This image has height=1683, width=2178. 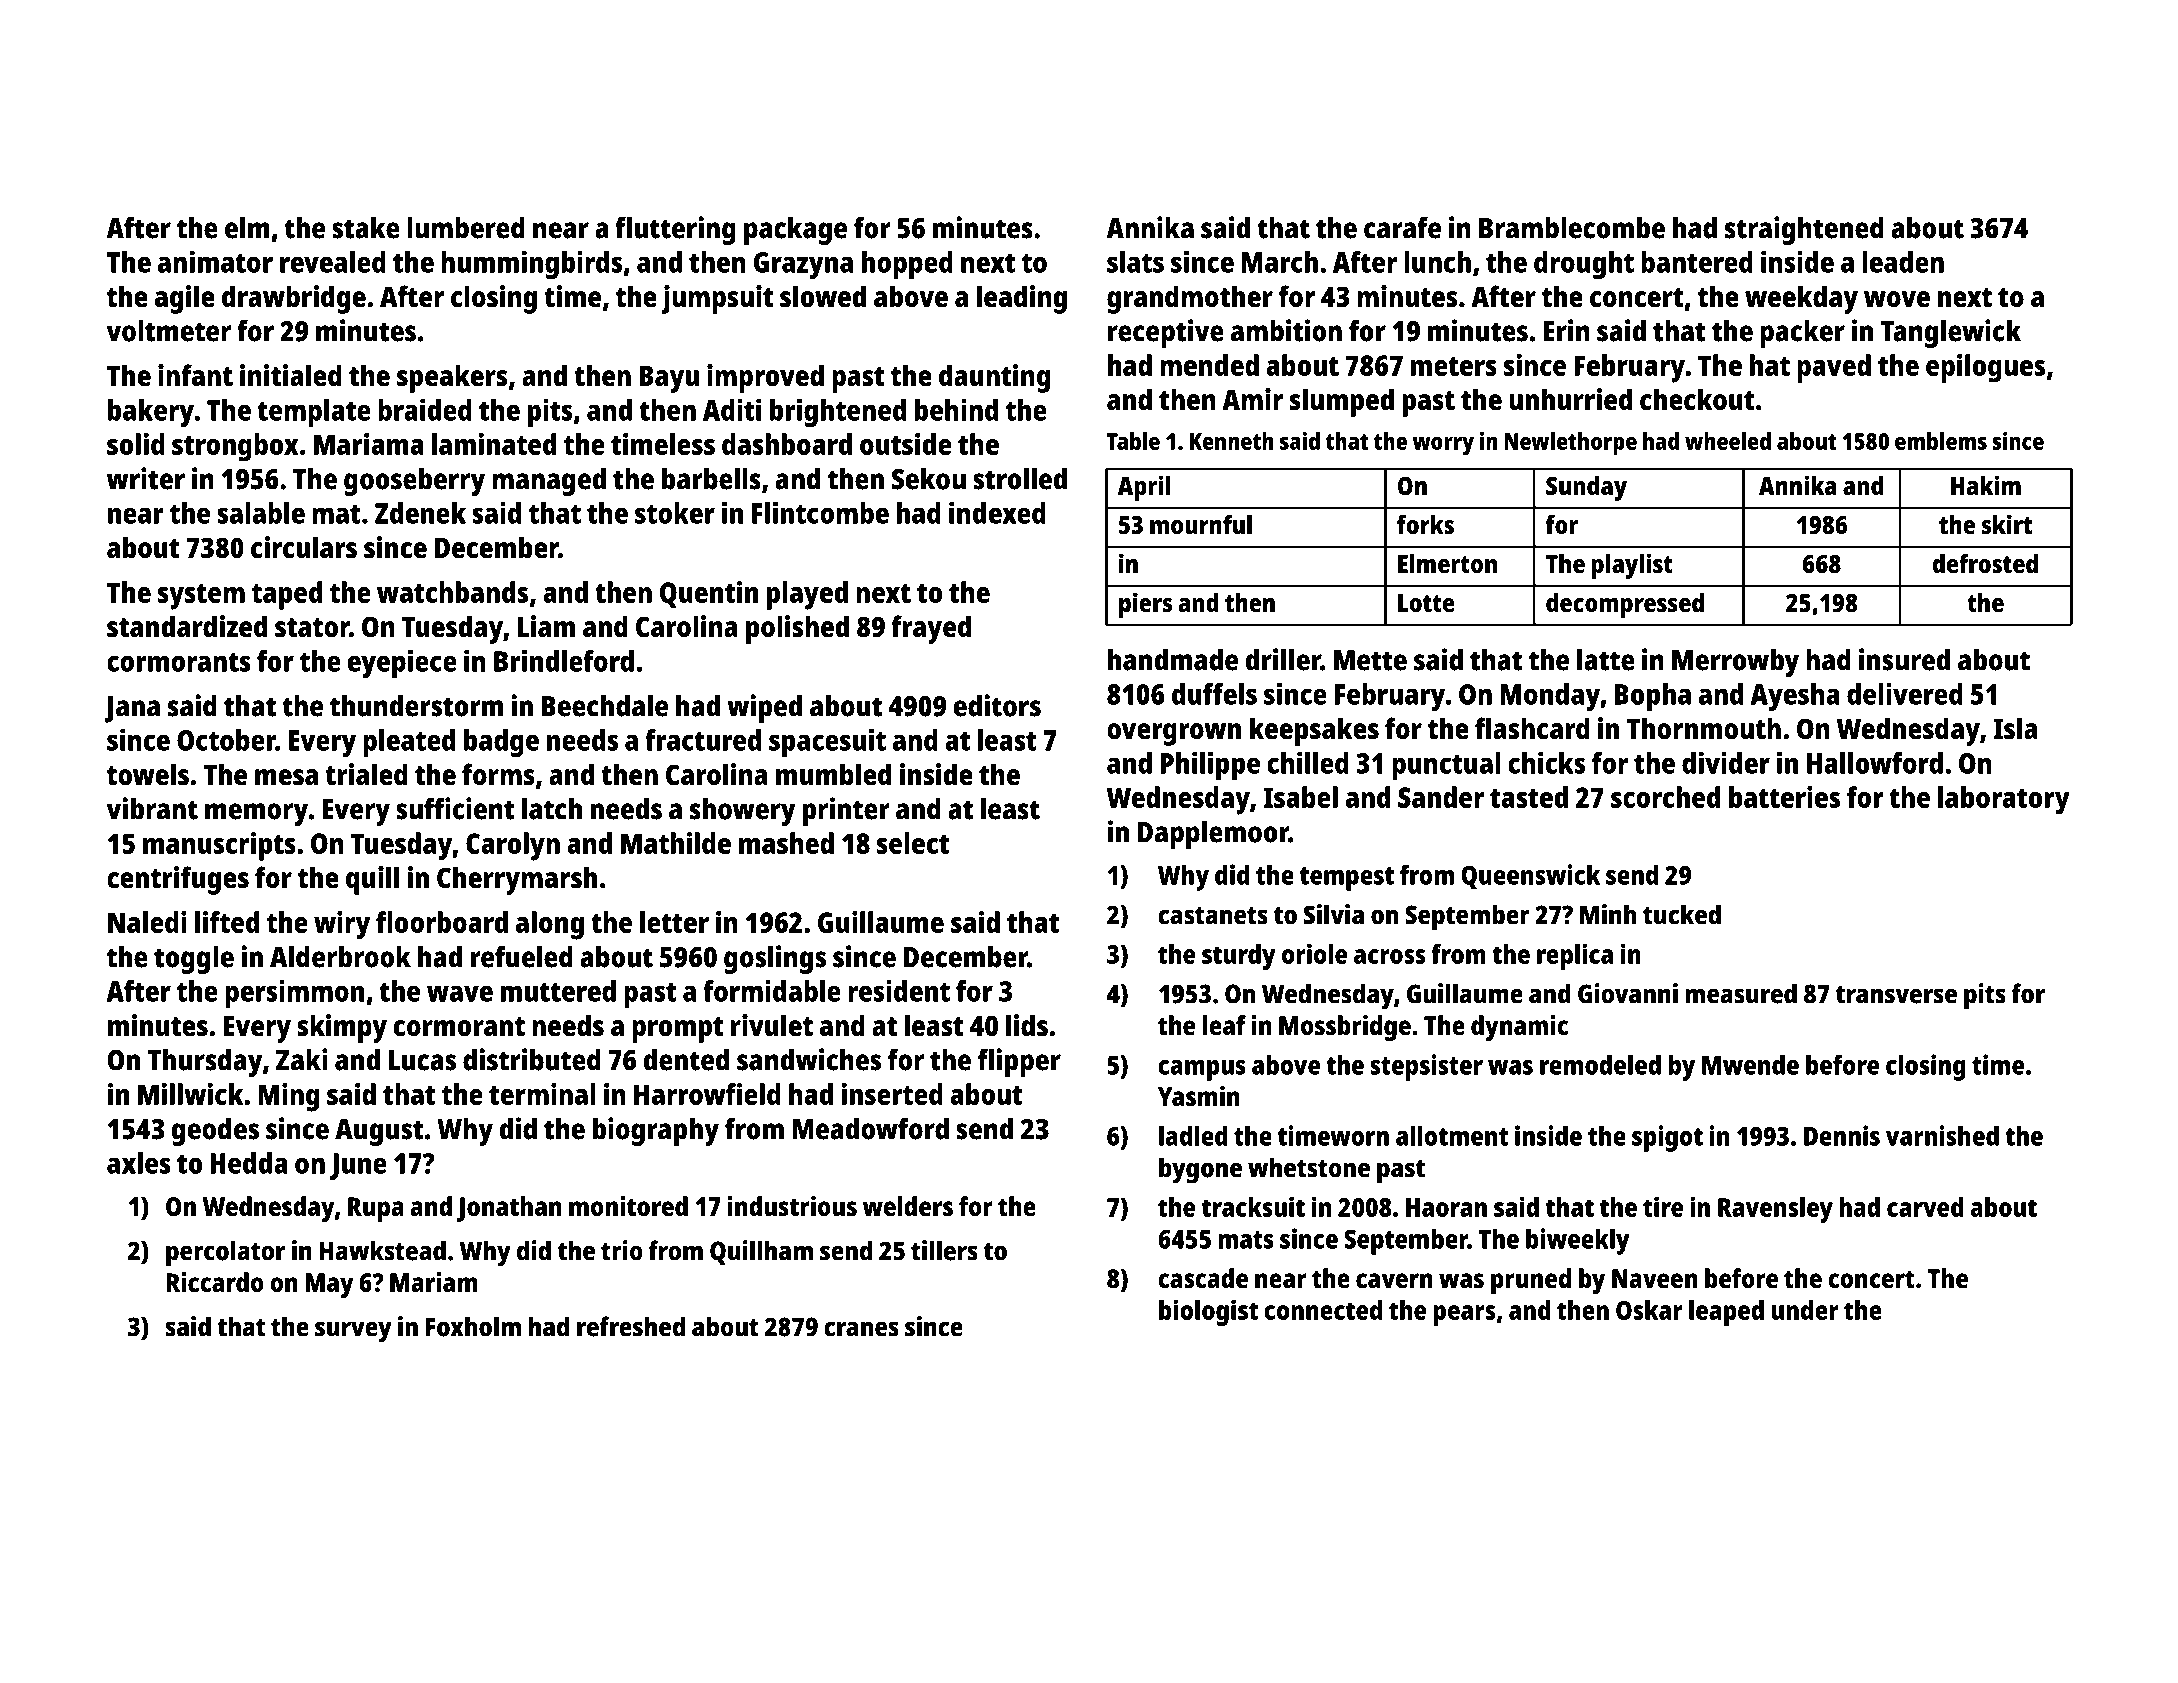 What do you see at coordinates (376, 1209) in the image?
I see `Rupa` at bounding box center [376, 1209].
